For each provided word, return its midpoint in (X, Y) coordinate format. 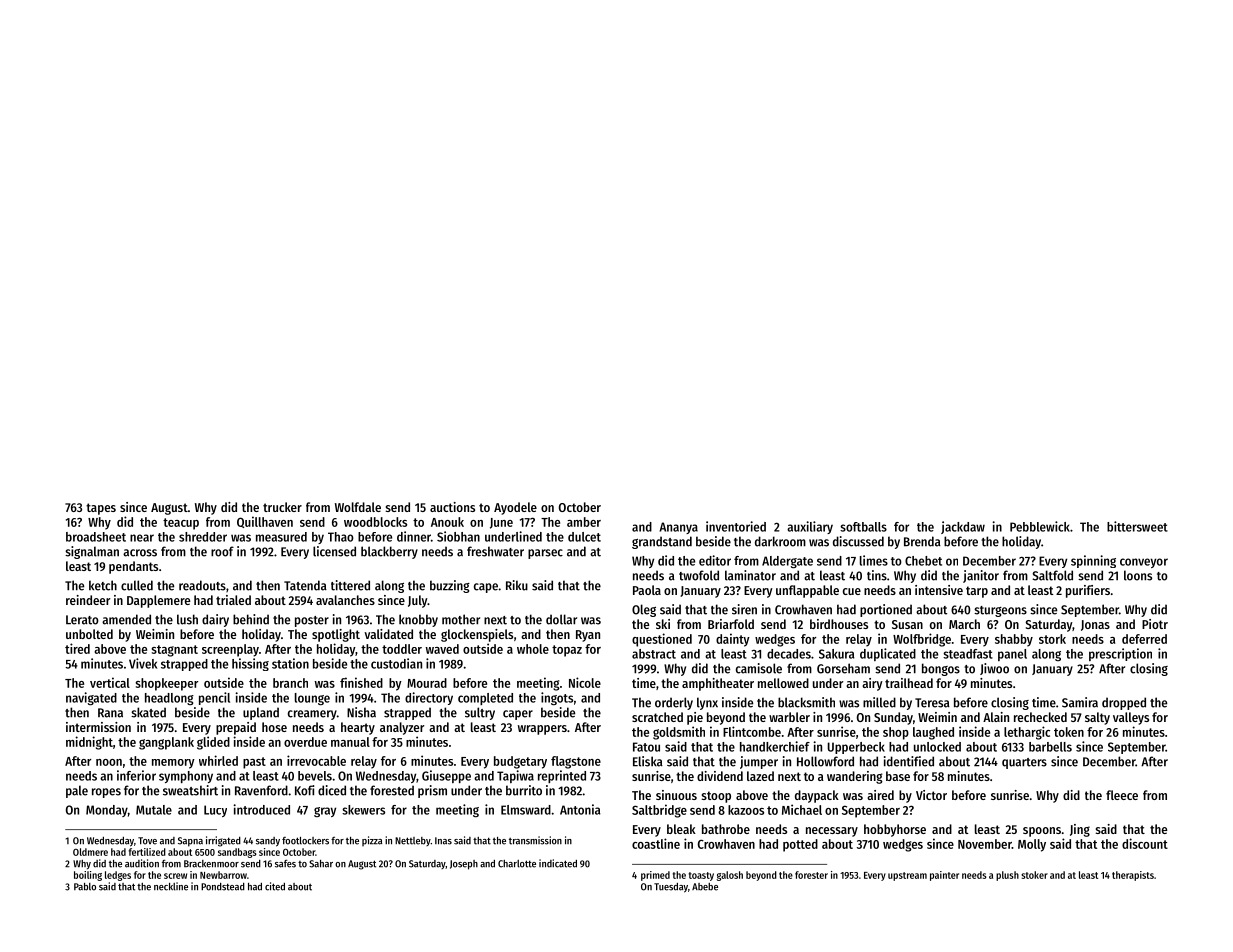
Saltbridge (659, 811)
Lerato (82, 620)
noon (109, 762)
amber (584, 522)
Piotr (1155, 624)
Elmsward (526, 810)
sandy (268, 842)
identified (909, 761)
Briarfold (731, 624)
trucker (282, 507)
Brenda (922, 541)
